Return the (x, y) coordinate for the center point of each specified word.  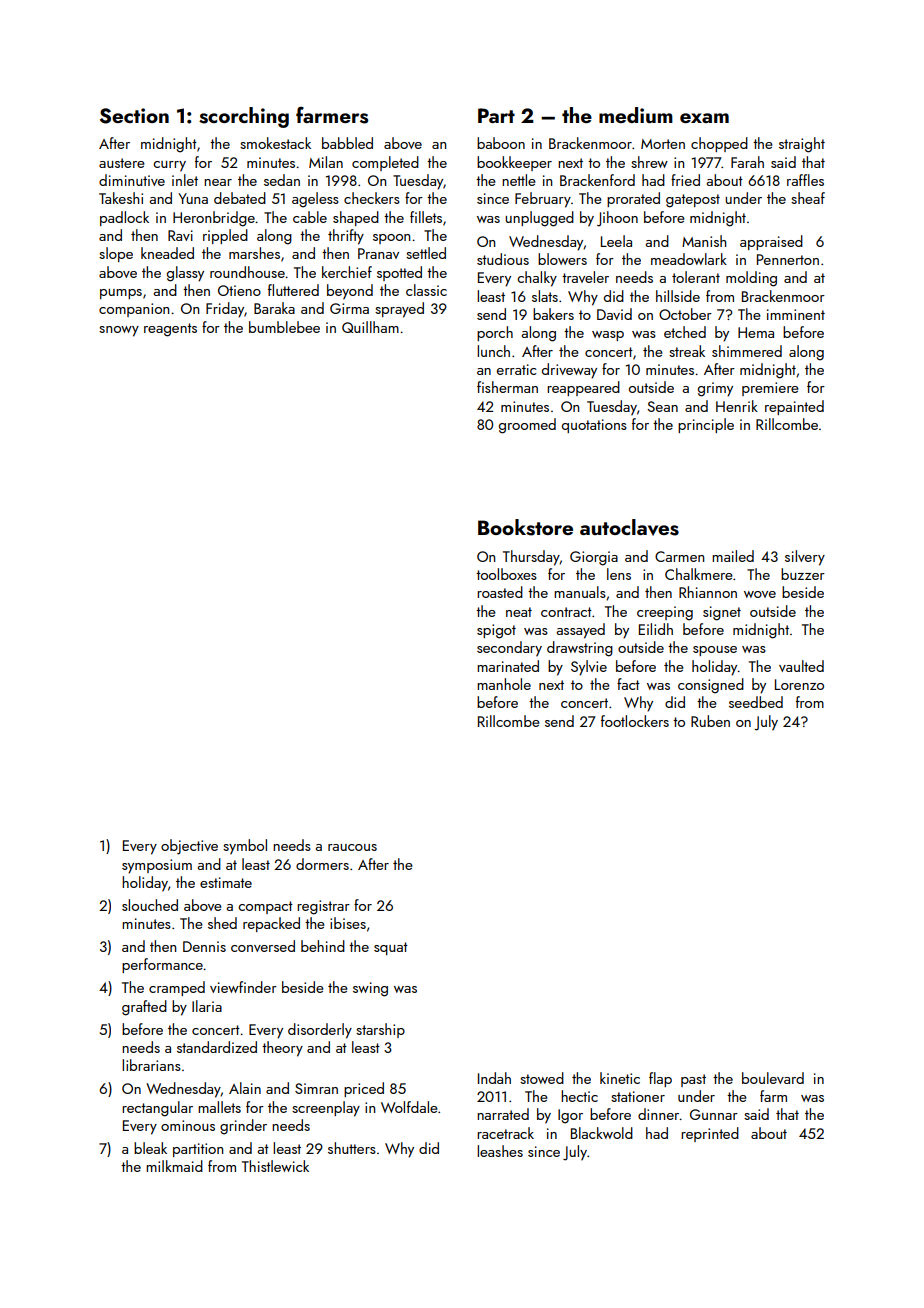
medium (636, 115)
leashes (500, 1151)
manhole (504, 684)
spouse (715, 651)
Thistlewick (275, 1166)
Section (134, 116)
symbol (245, 847)
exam (704, 118)
